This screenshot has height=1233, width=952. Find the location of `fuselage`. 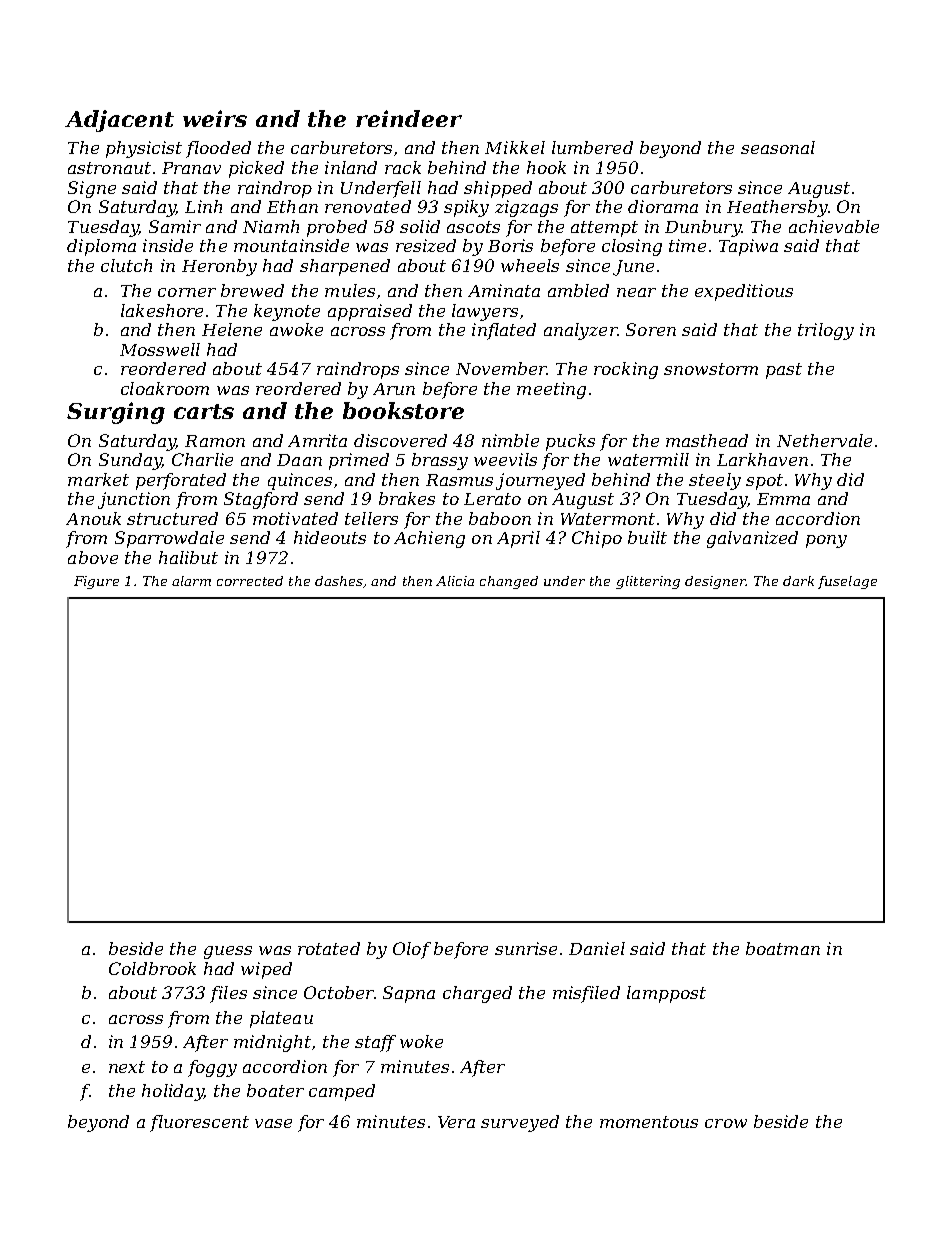

fuselage is located at coordinates (847, 582).
